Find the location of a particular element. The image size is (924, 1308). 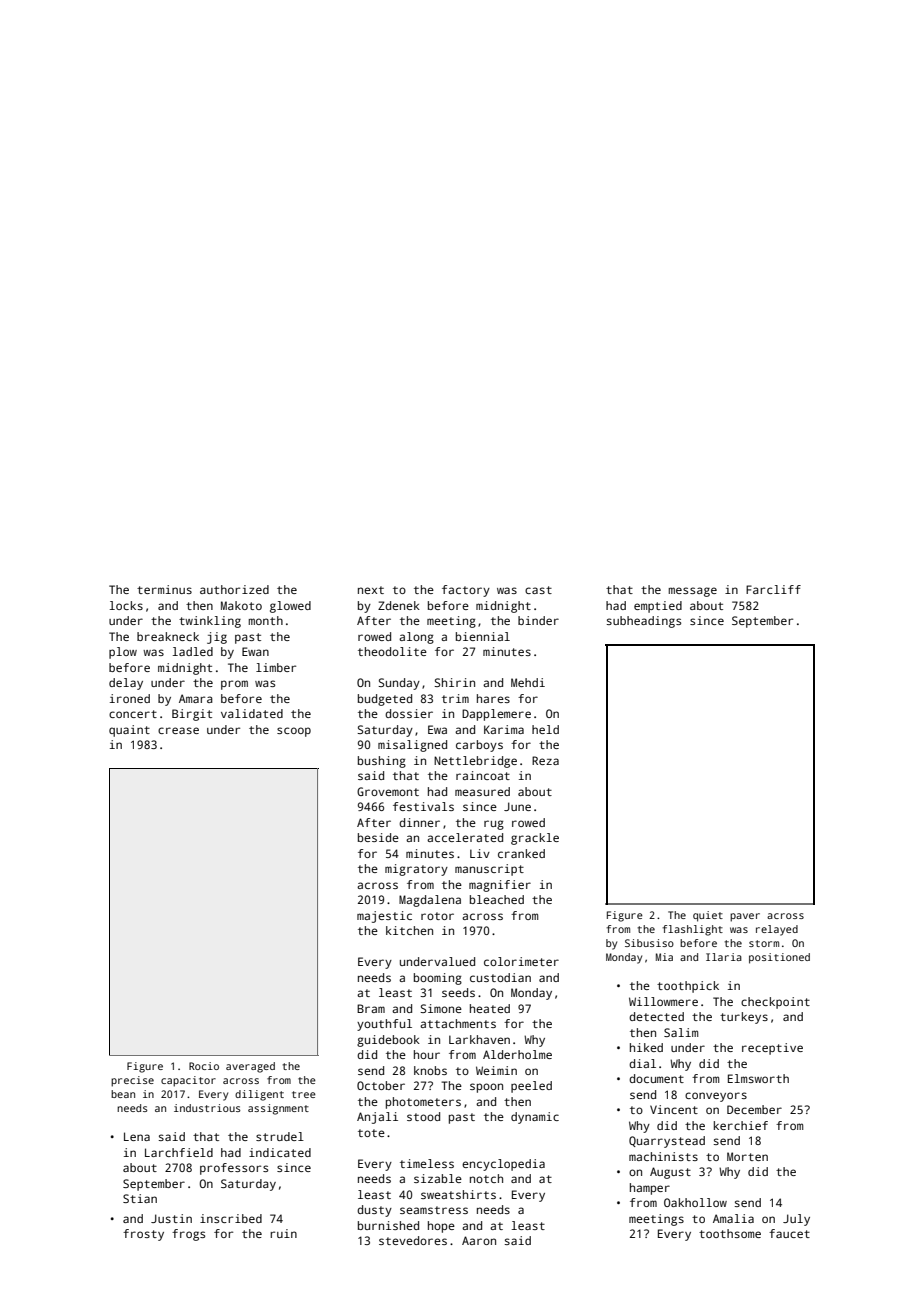

stevedores is located at coordinates (413, 1240).
